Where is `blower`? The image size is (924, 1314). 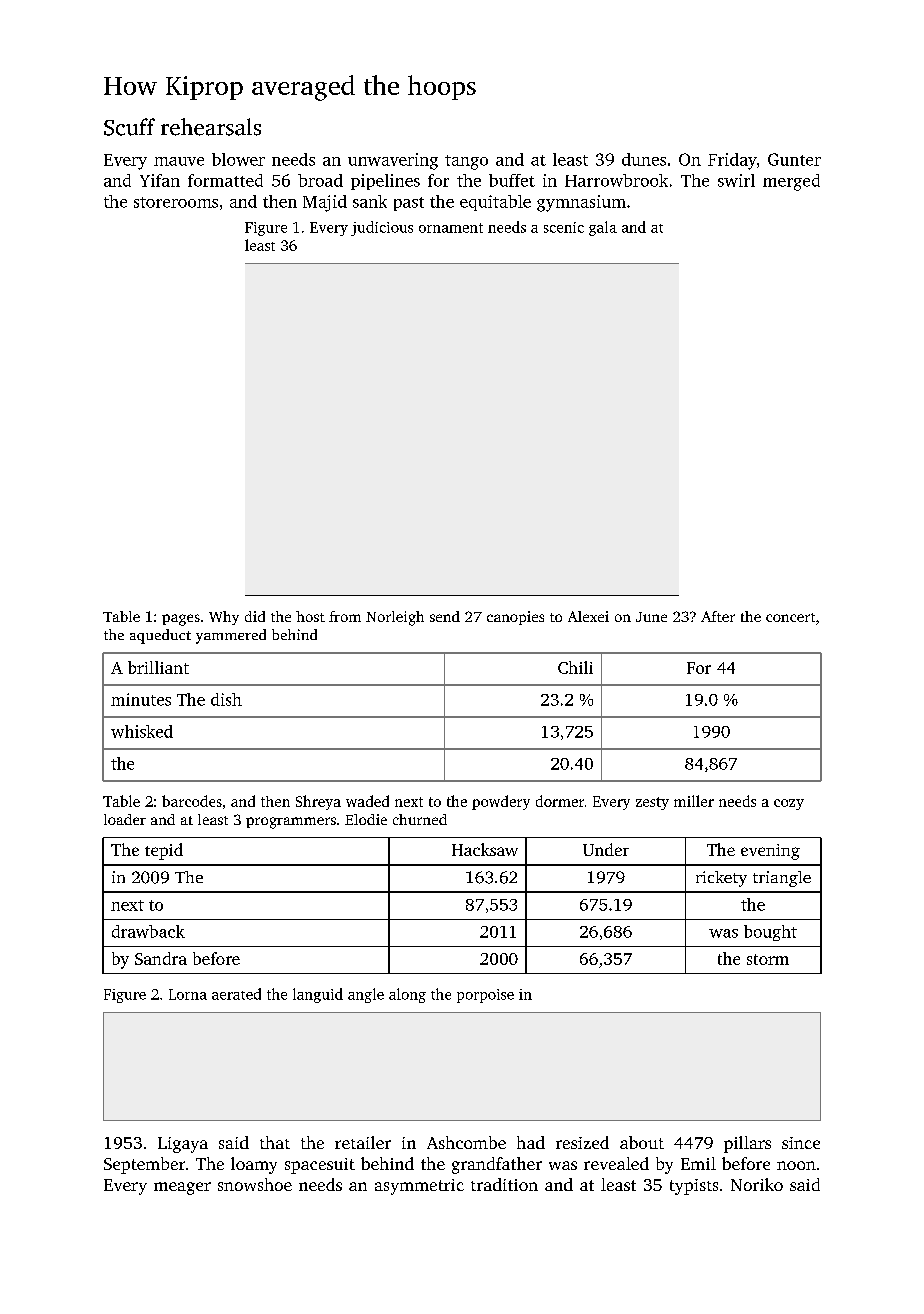 blower is located at coordinates (238, 159).
